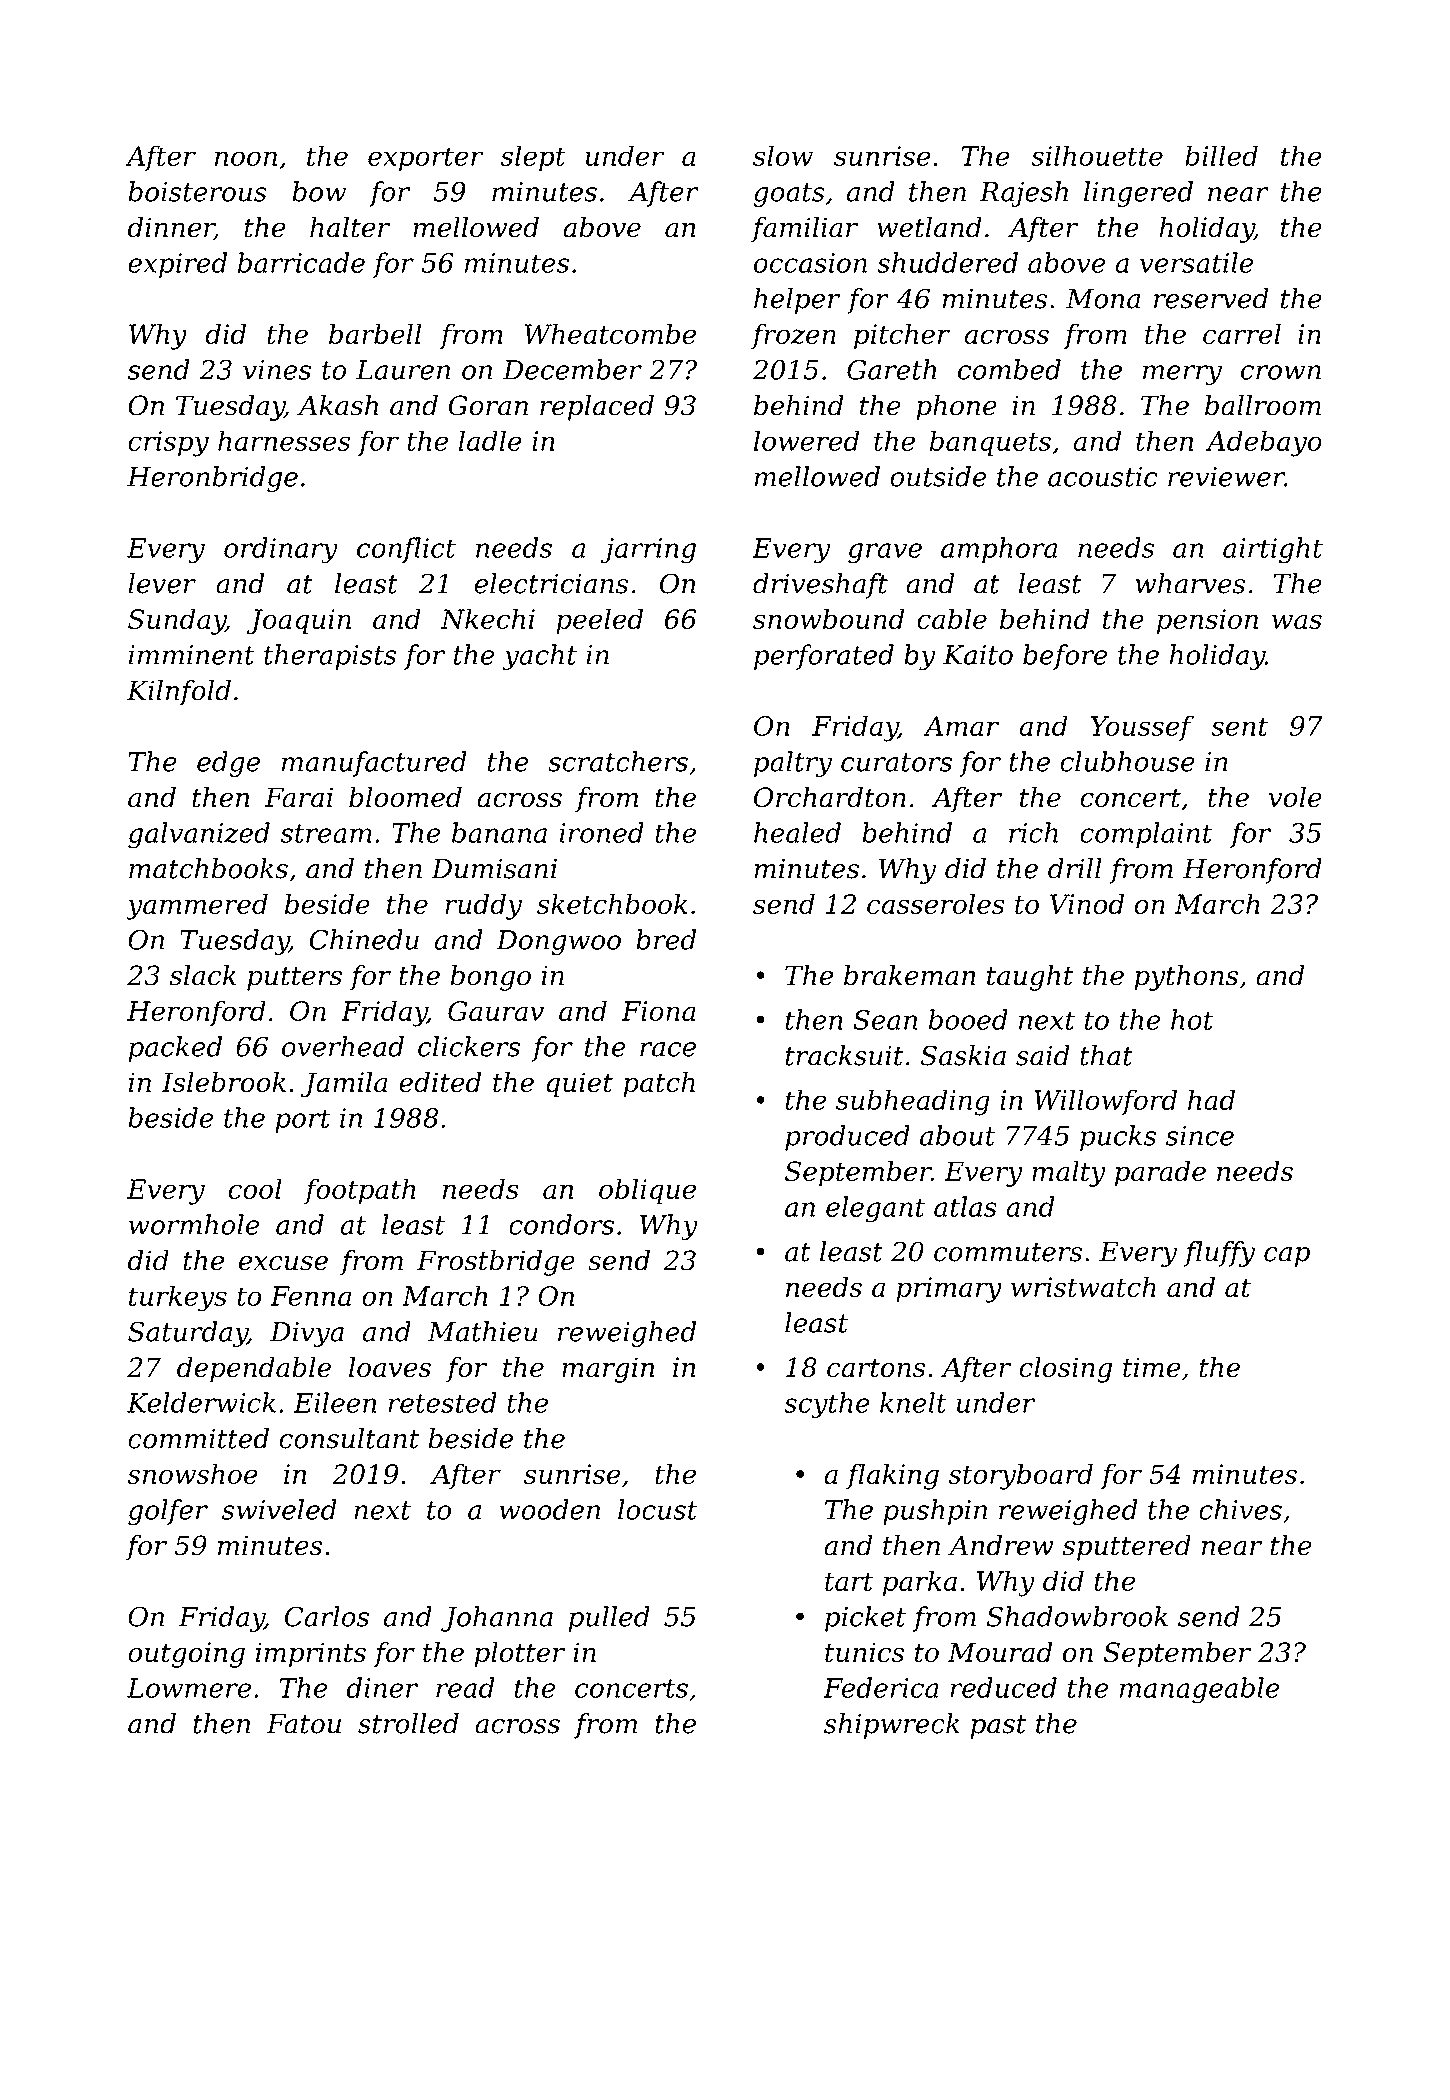 The width and height of the screenshot is (1450, 2100). What do you see at coordinates (885, 1020) in the screenshot?
I see `Sean` at bounding box center [885, 1020].
